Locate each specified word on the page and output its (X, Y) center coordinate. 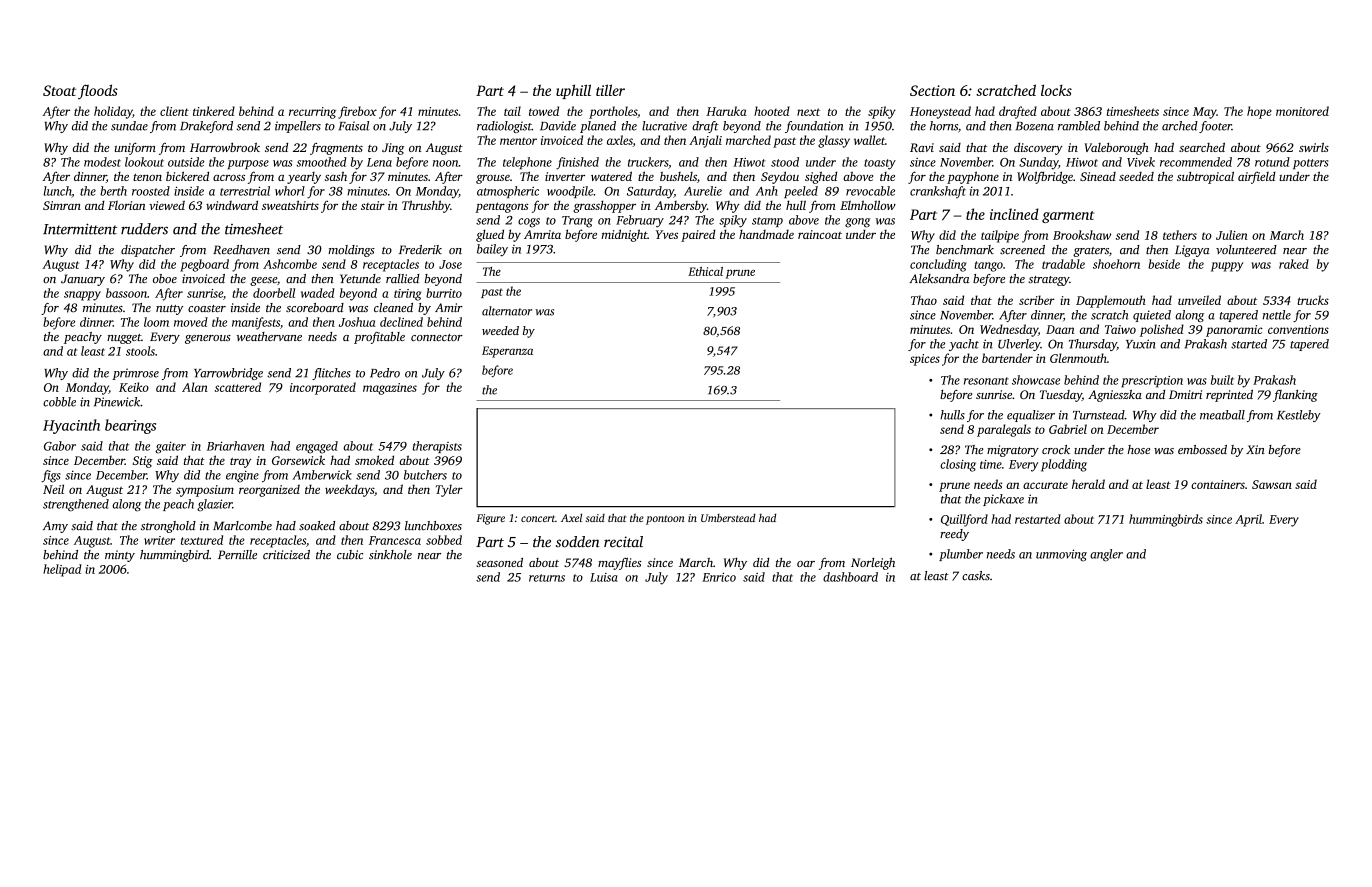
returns (547, 578)
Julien (1232, 235)
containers (1218, 484)
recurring (312, 113)
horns (944, 126)
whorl (290, 191)
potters (1311, 164)
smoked (374, 460)
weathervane (269, 336)
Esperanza (507, 352)
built (1222, 380)
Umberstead (728, 518)
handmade (766, 234)
